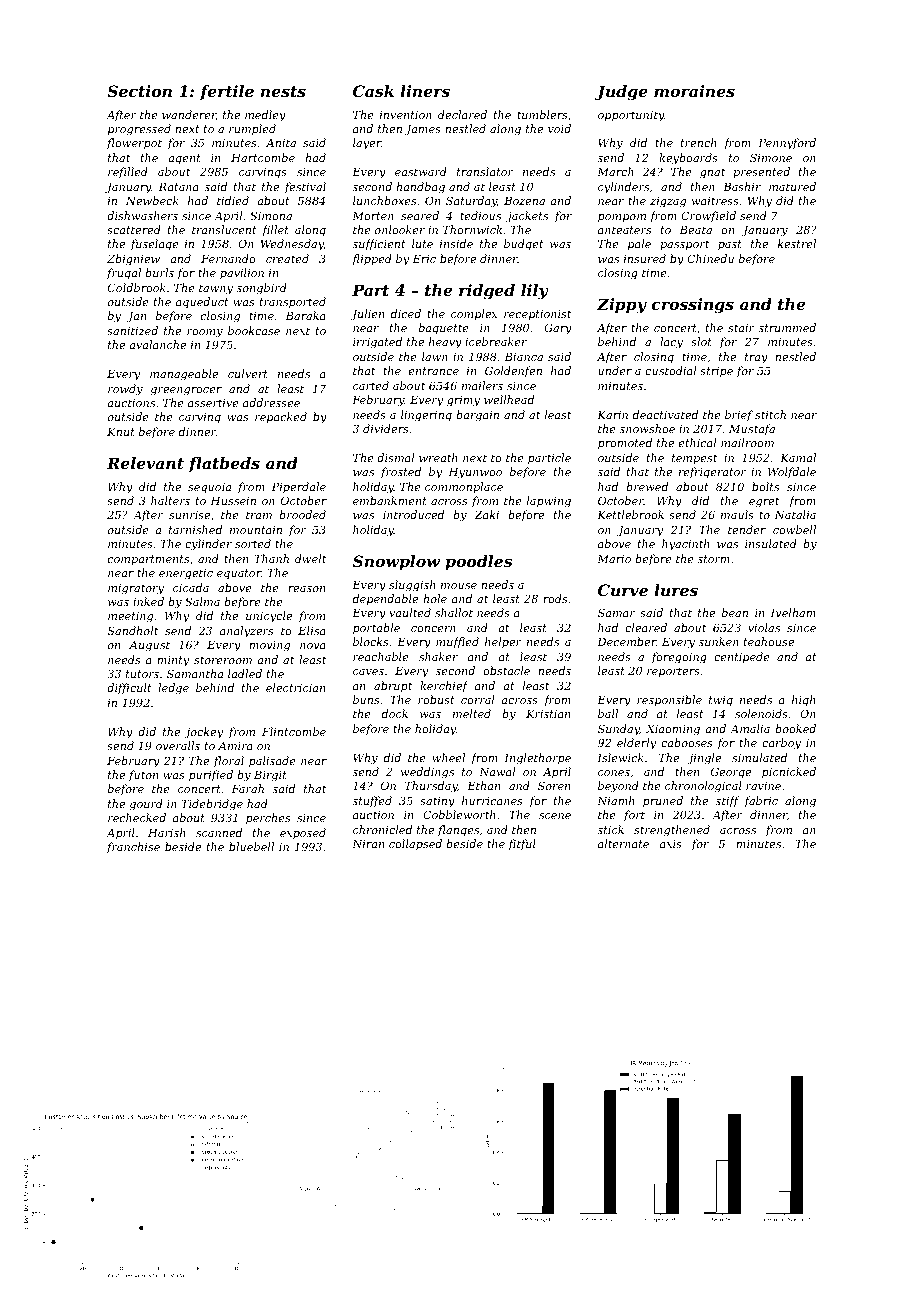  Describe the element at coordinates (425, 91) in the screenshot. I see `liners` at that location.
